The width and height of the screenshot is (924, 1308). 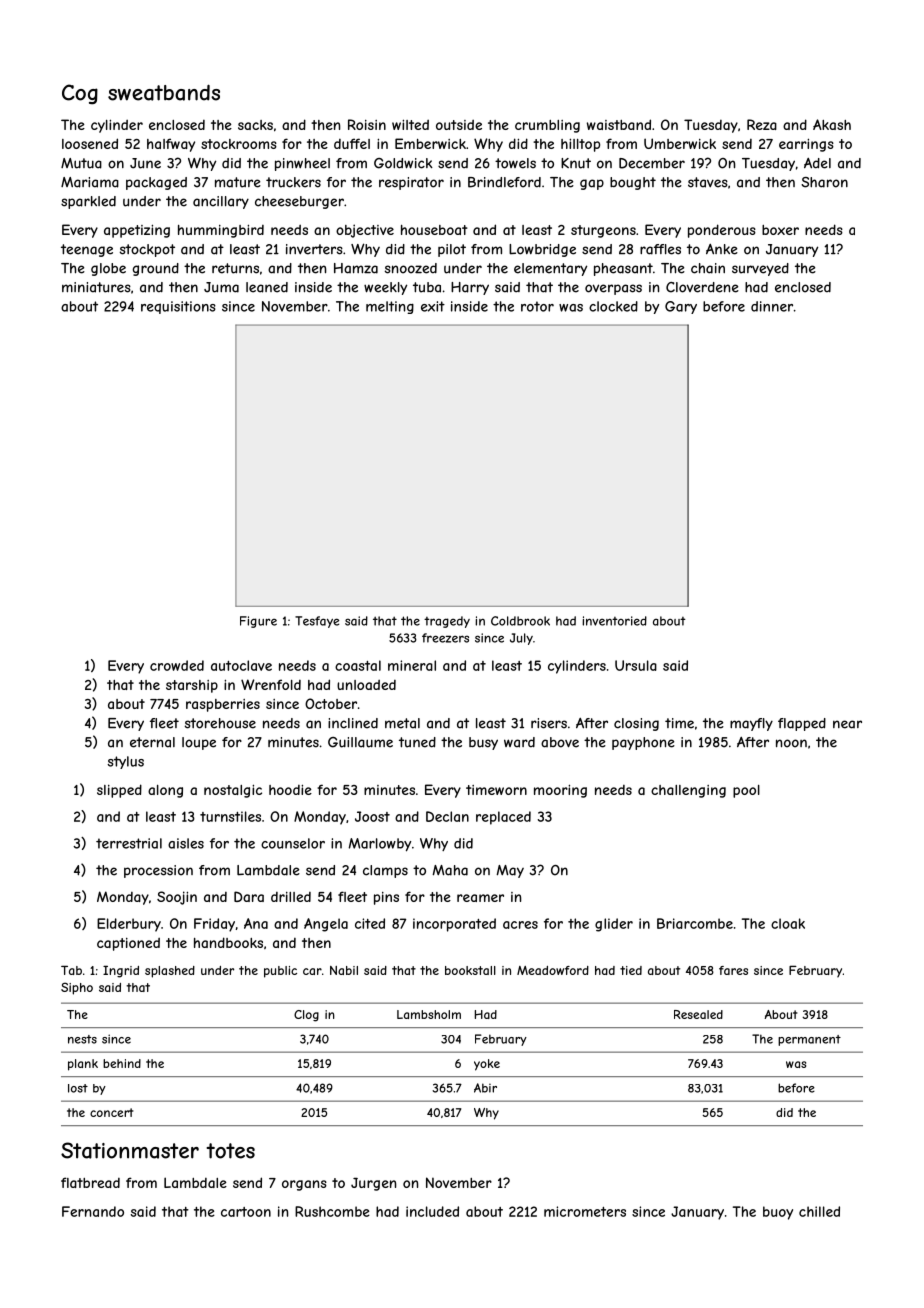 What do you see at coordinates (681, 307) in the screenshot?
I see `Gary` at bounding box center [681, 307].
